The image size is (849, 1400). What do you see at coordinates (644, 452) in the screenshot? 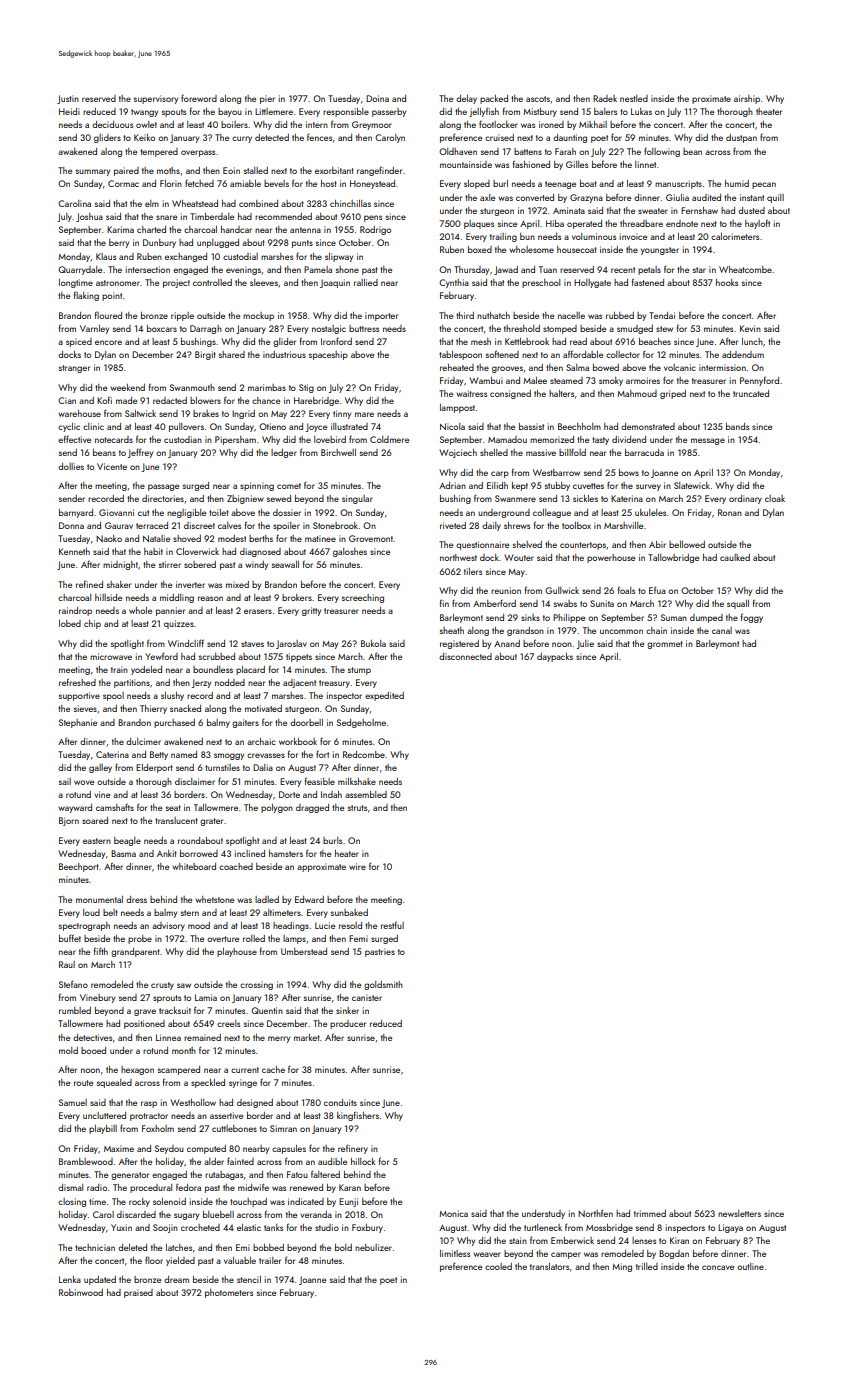
I see `barracuda` at bounding box center [644, 452].
